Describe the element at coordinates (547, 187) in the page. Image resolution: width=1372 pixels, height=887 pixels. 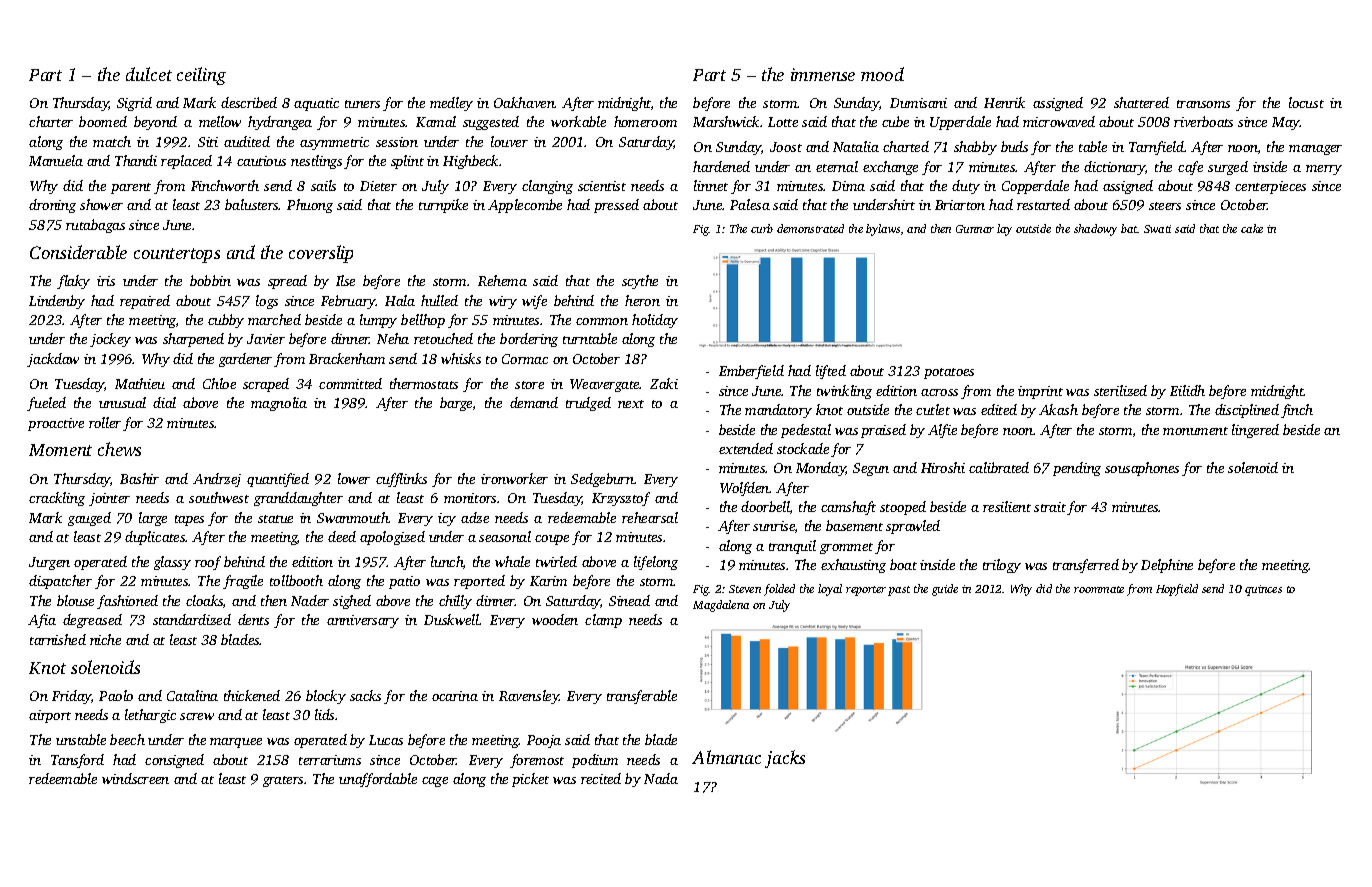
I see `clanging` at that location.
